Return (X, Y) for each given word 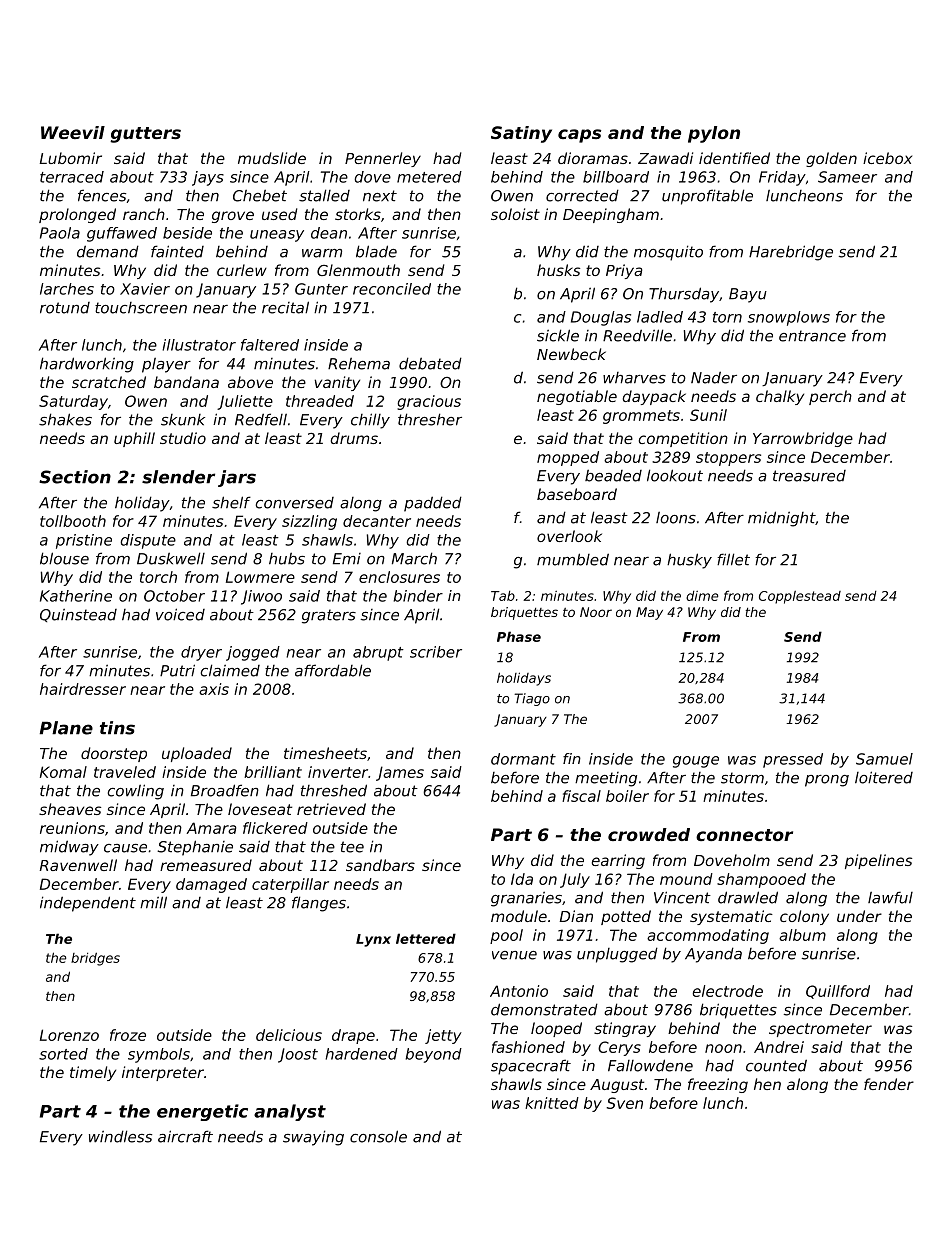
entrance (812, 336)
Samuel (884, 759)
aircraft (185, 1136)
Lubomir (71, 158)
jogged (253, 653)
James (400, 773)
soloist (515, 214)
